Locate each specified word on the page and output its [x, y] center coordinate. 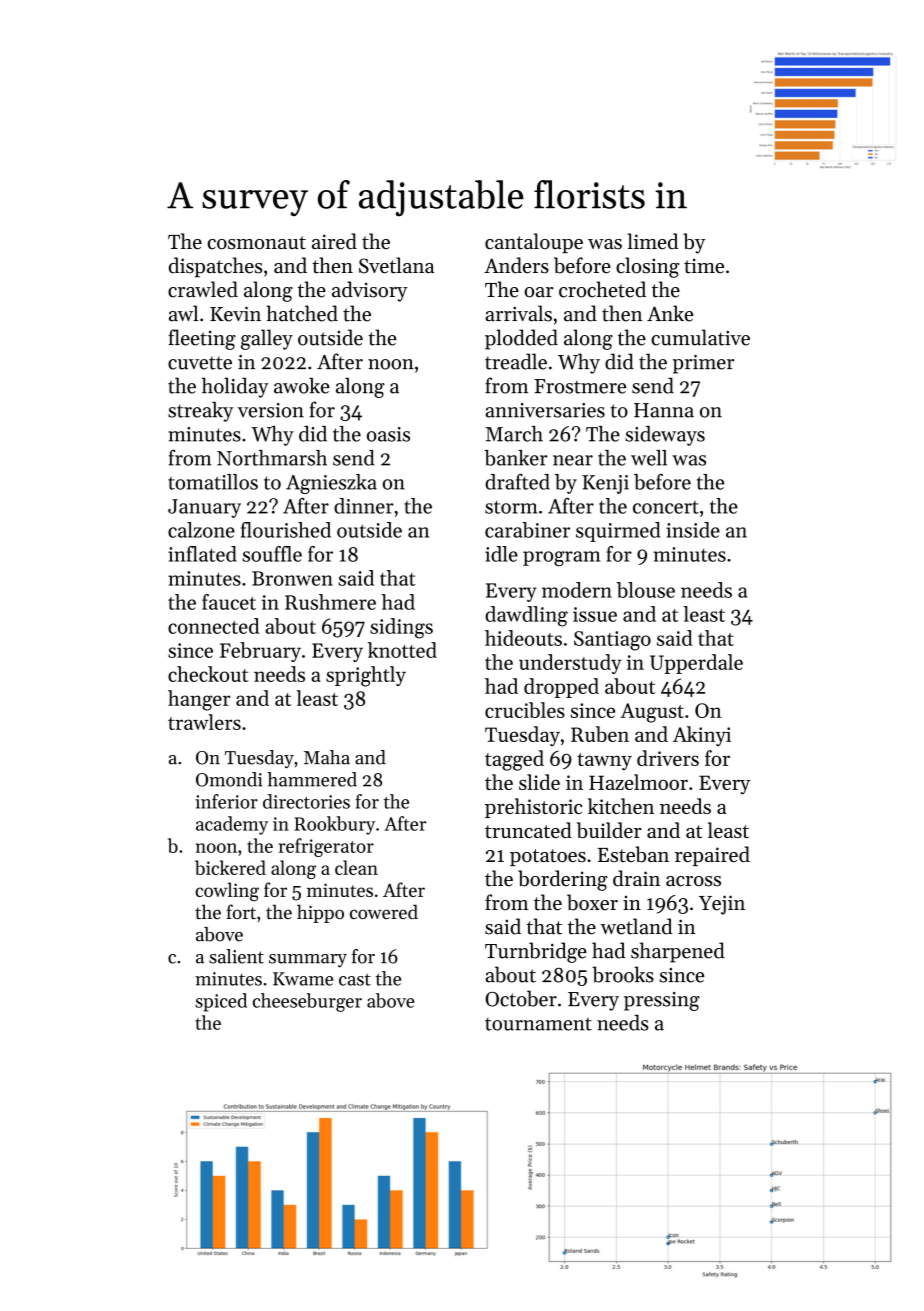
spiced [221, 1002]
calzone [201, 530]
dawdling [526, 616]
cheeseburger [307, 1002]
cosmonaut [257, 243]
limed [653, 241]
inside [693, 530]
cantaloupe [534, 243]
